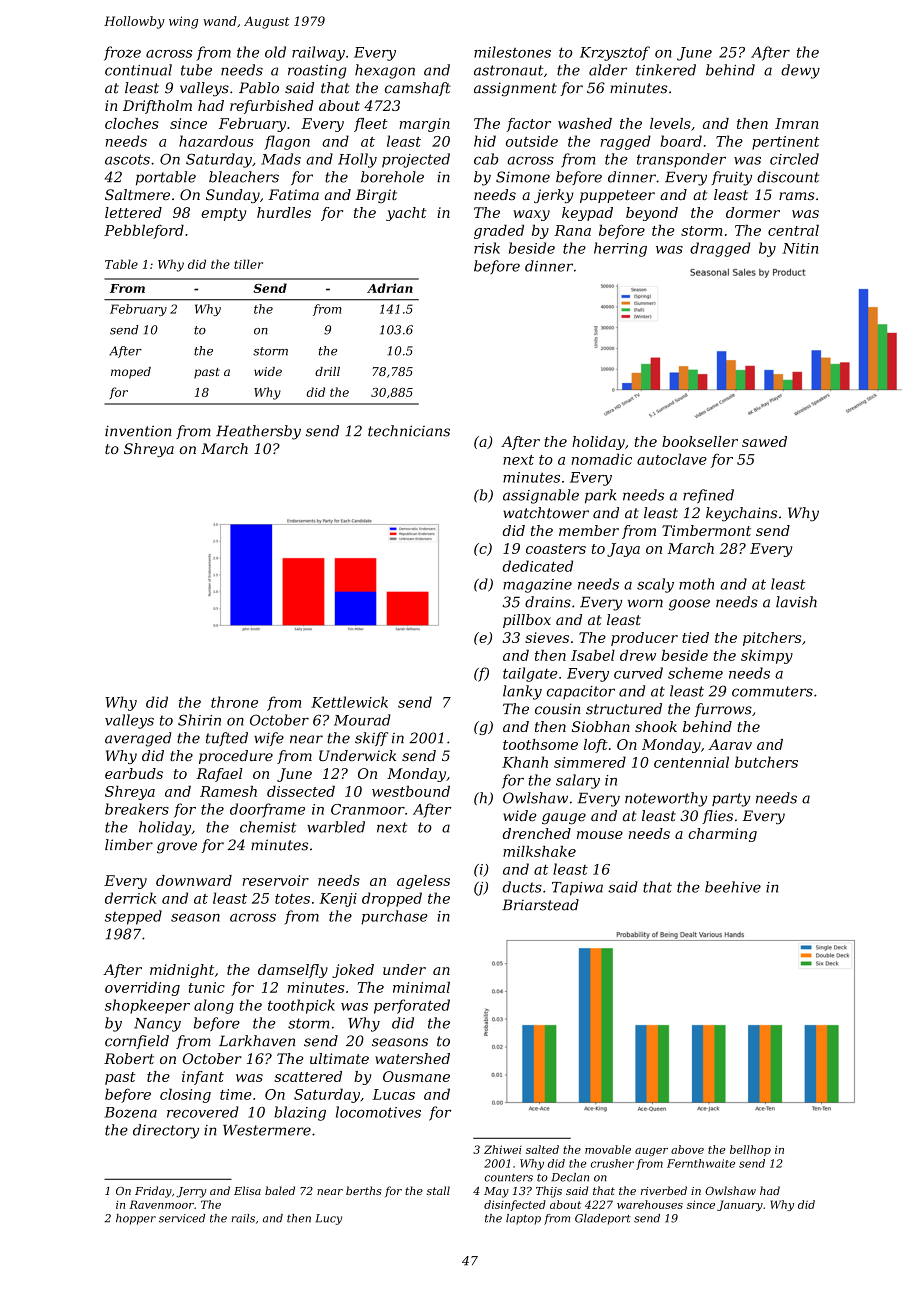 This page has height=1308, width=924. I want to click on minimal, so click(421, 987).
